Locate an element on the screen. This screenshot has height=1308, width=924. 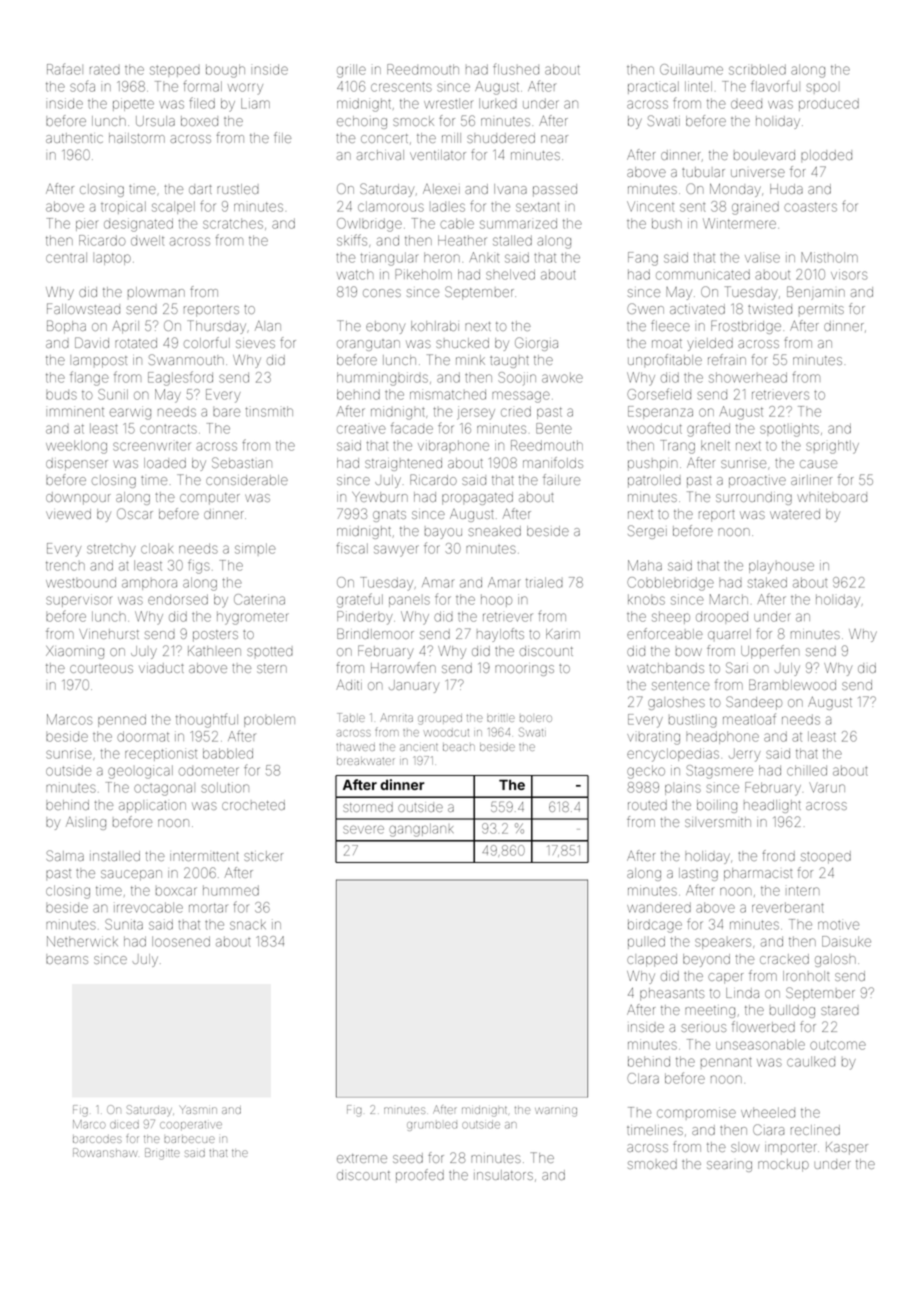
barcodes is located at coordinates (97, 1139).
